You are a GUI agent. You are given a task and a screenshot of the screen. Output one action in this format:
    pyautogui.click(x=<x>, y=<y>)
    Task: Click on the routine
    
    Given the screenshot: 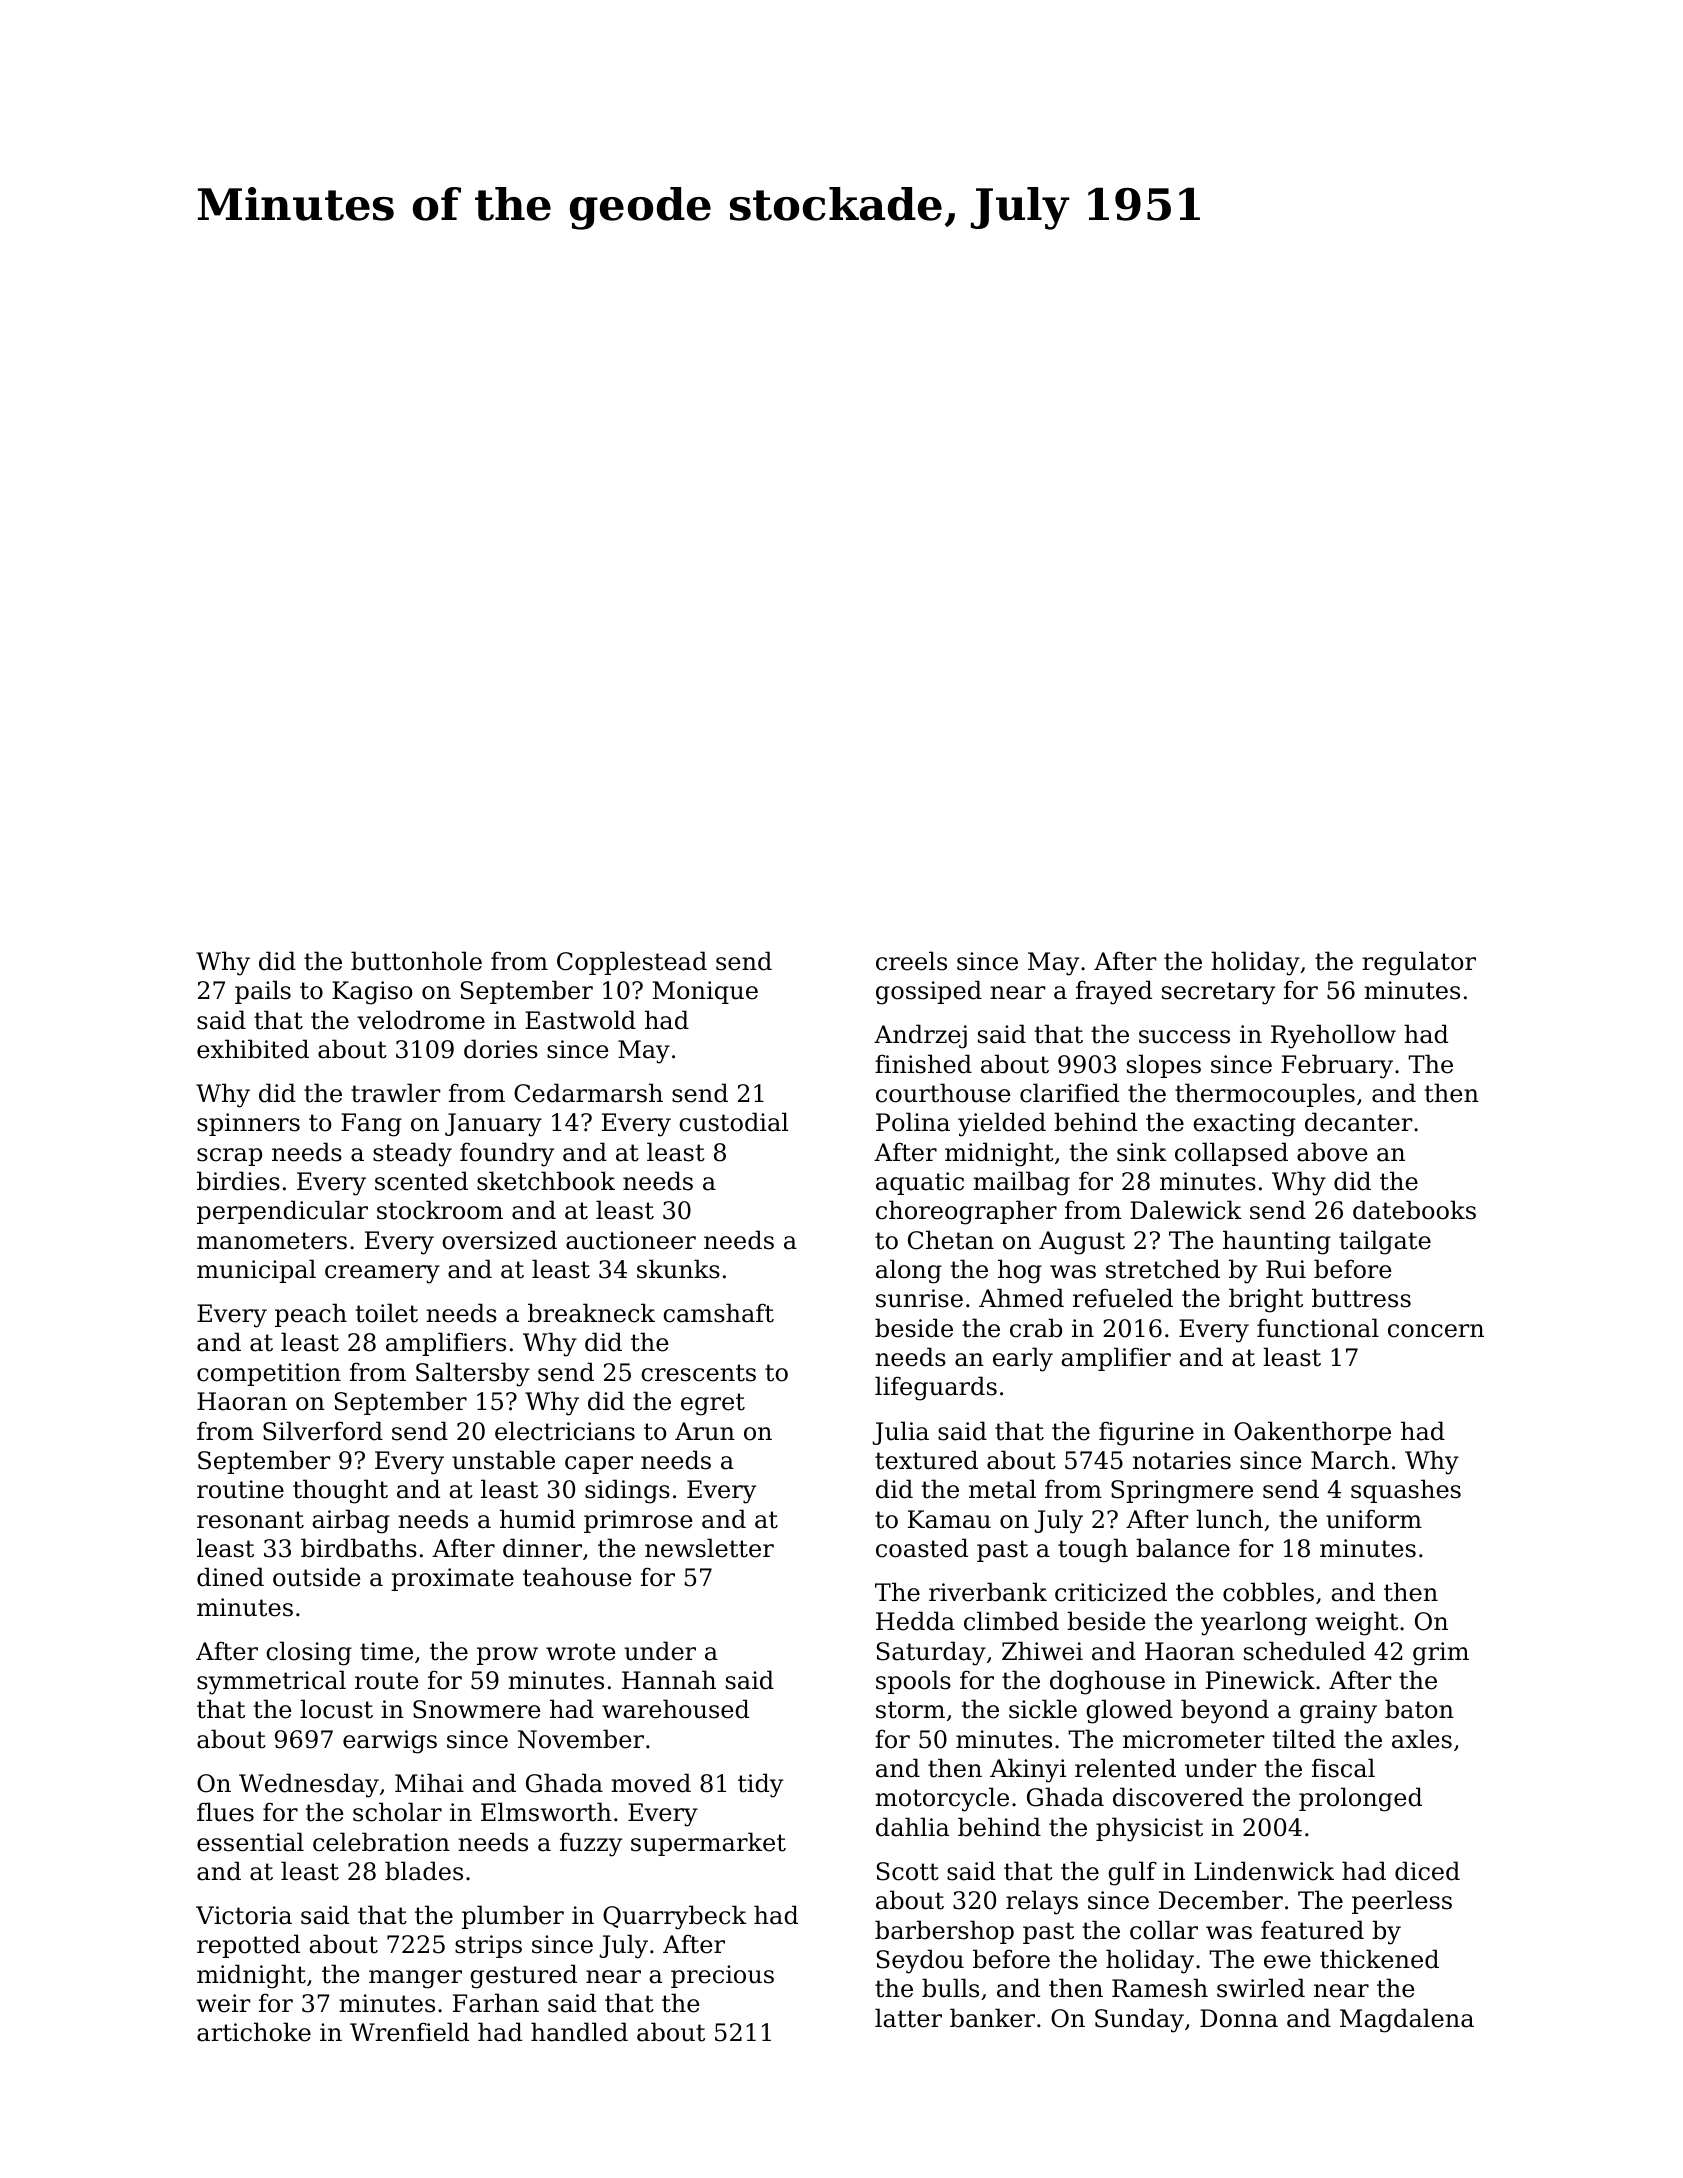 What is the action you would take?
    pyautogui.click(x=240, y=1489)
